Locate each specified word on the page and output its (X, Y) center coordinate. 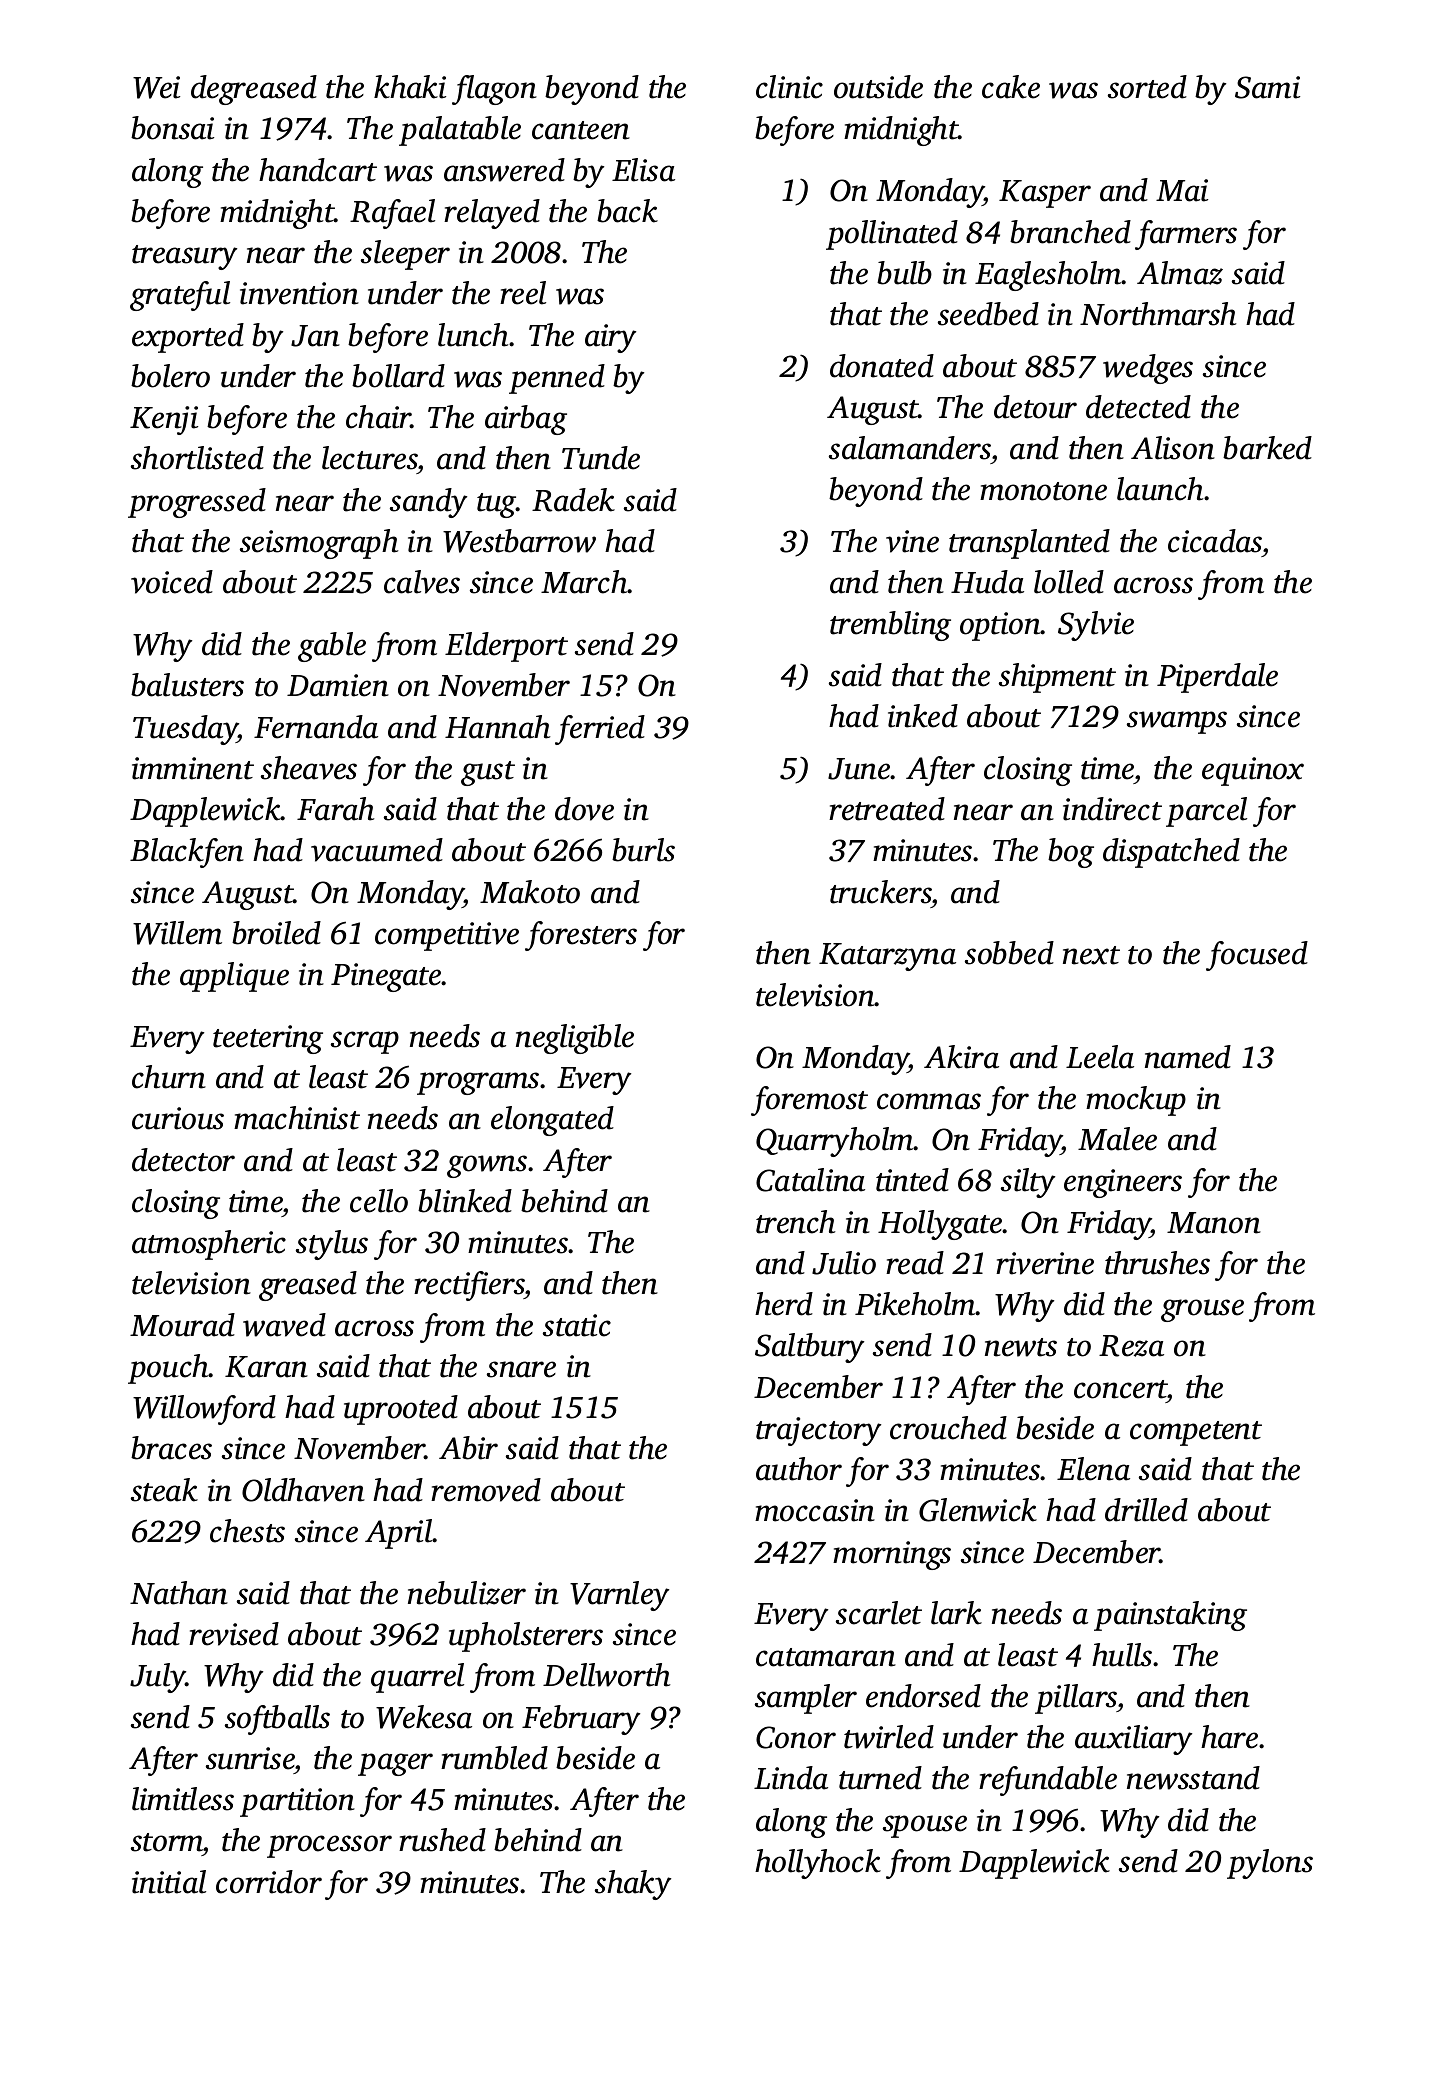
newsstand (1193, 1778)
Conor (796, 1737)
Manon (1214, 1223)
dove (584, 809)
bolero (170, 376)
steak (164, 1490)
